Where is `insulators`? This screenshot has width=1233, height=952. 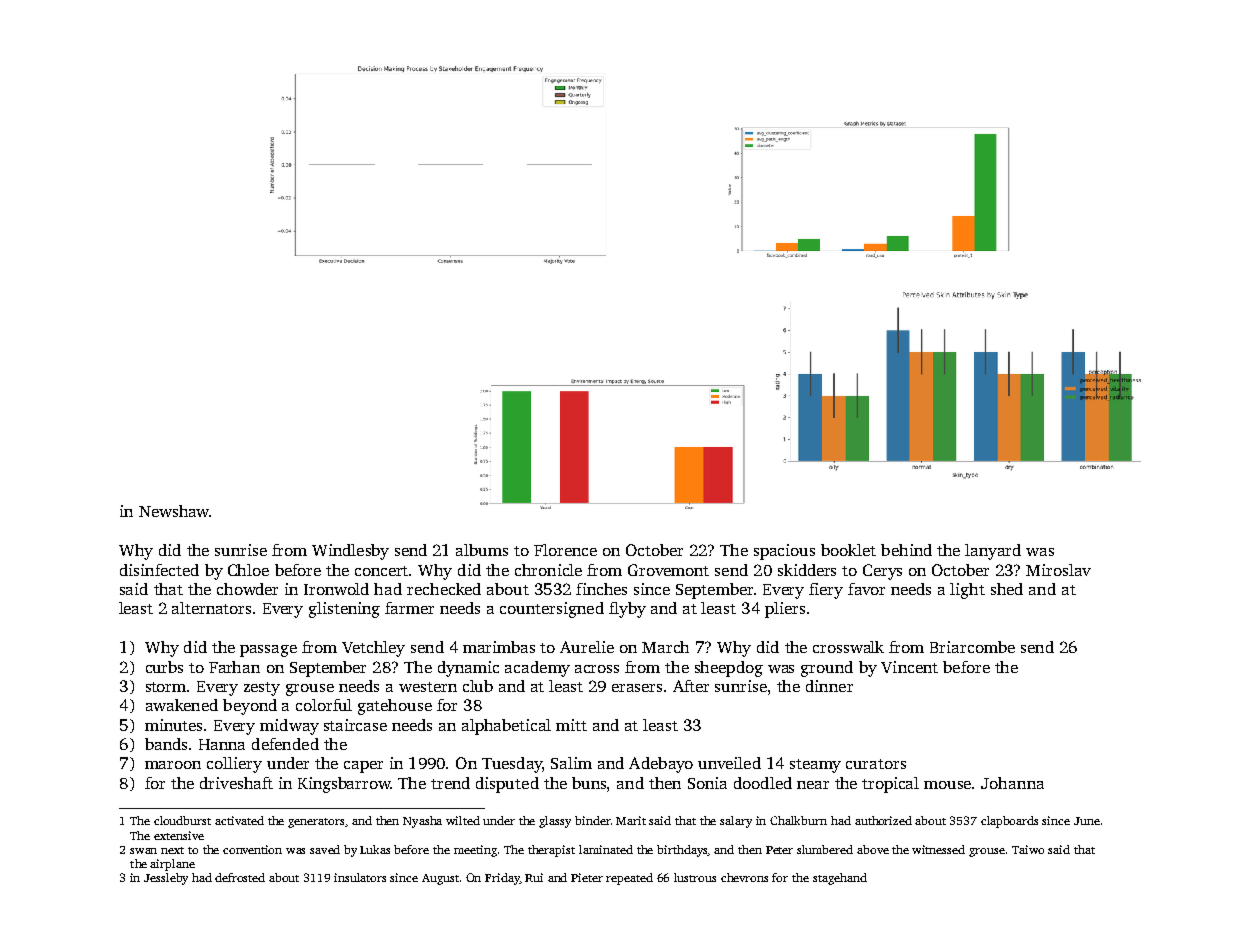 insulators is located at coordinates (360, 877).
